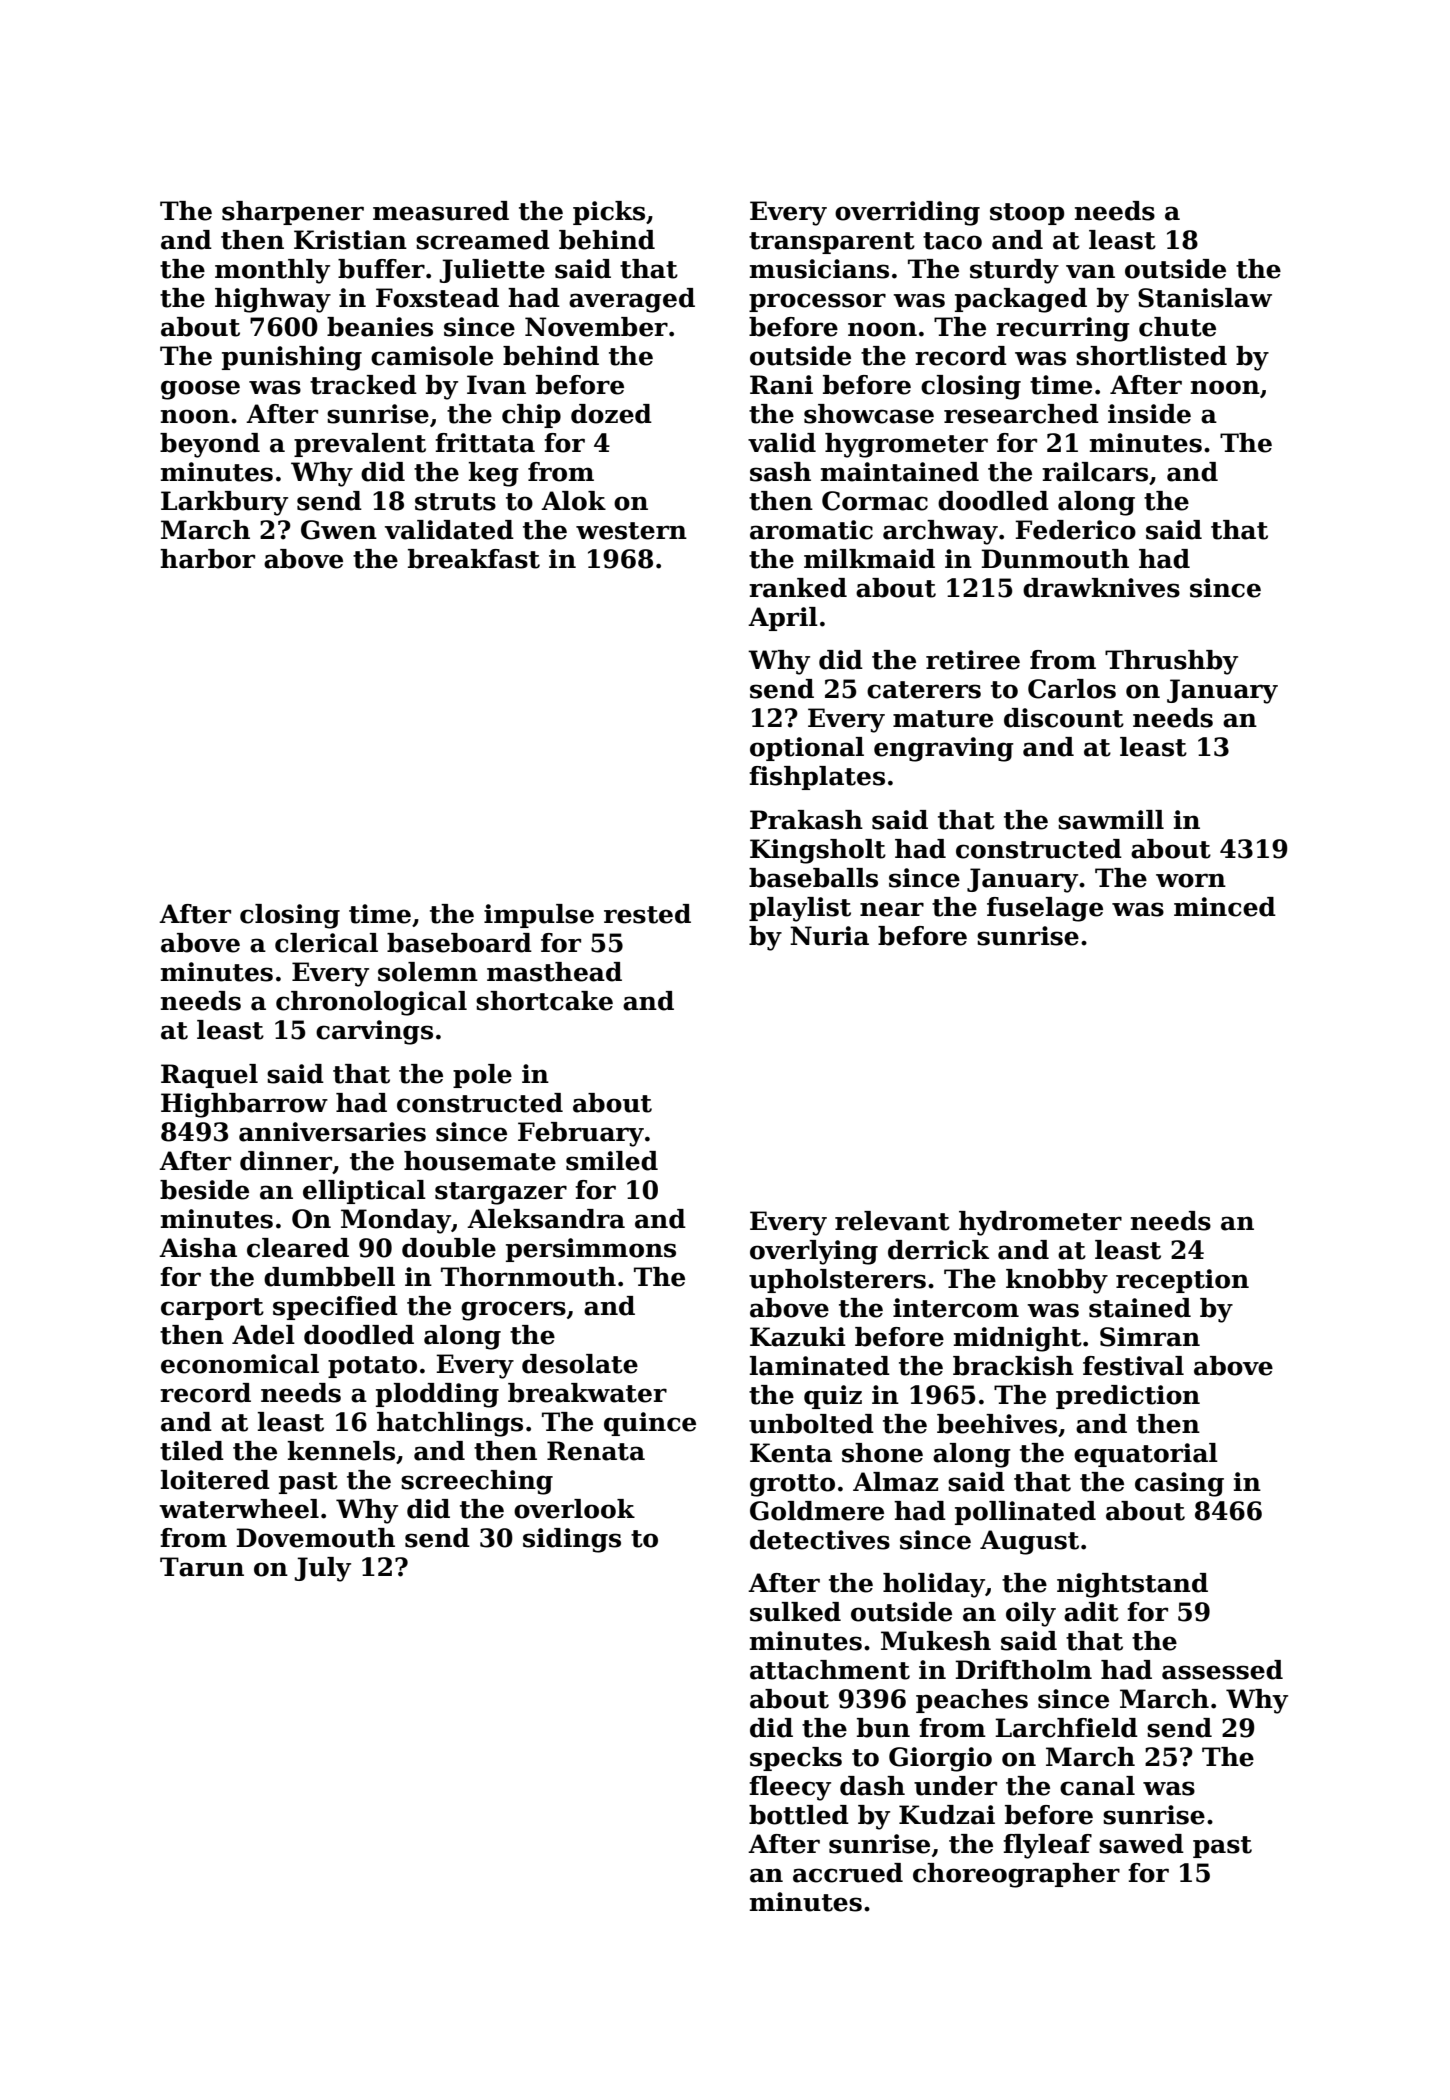  What do you see at coordinates (339, 530) in the screenshot?
I see `Gwen` at bounding box center [339, 530].
